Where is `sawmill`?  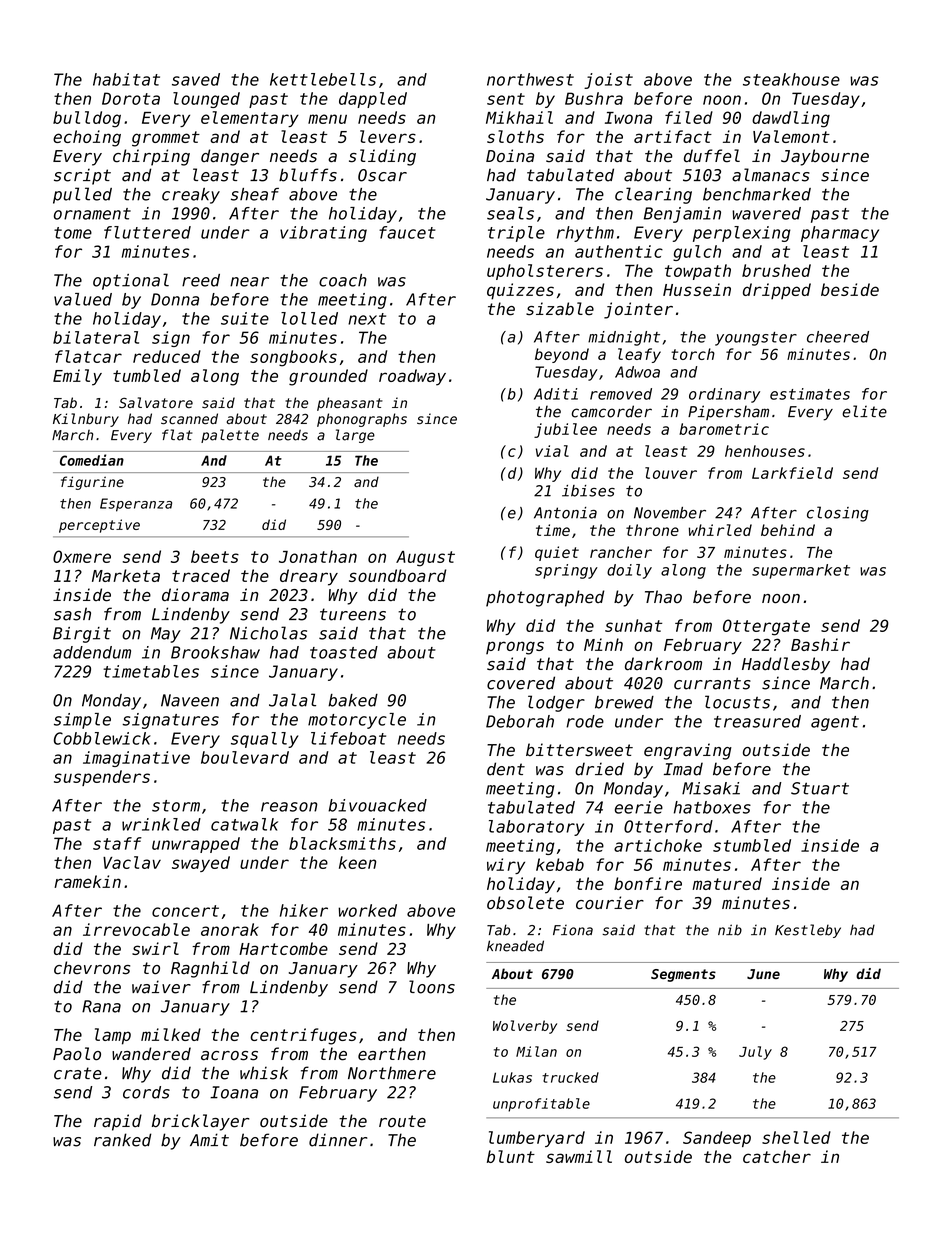 sawmill is located at coordinates (579, 1156).
